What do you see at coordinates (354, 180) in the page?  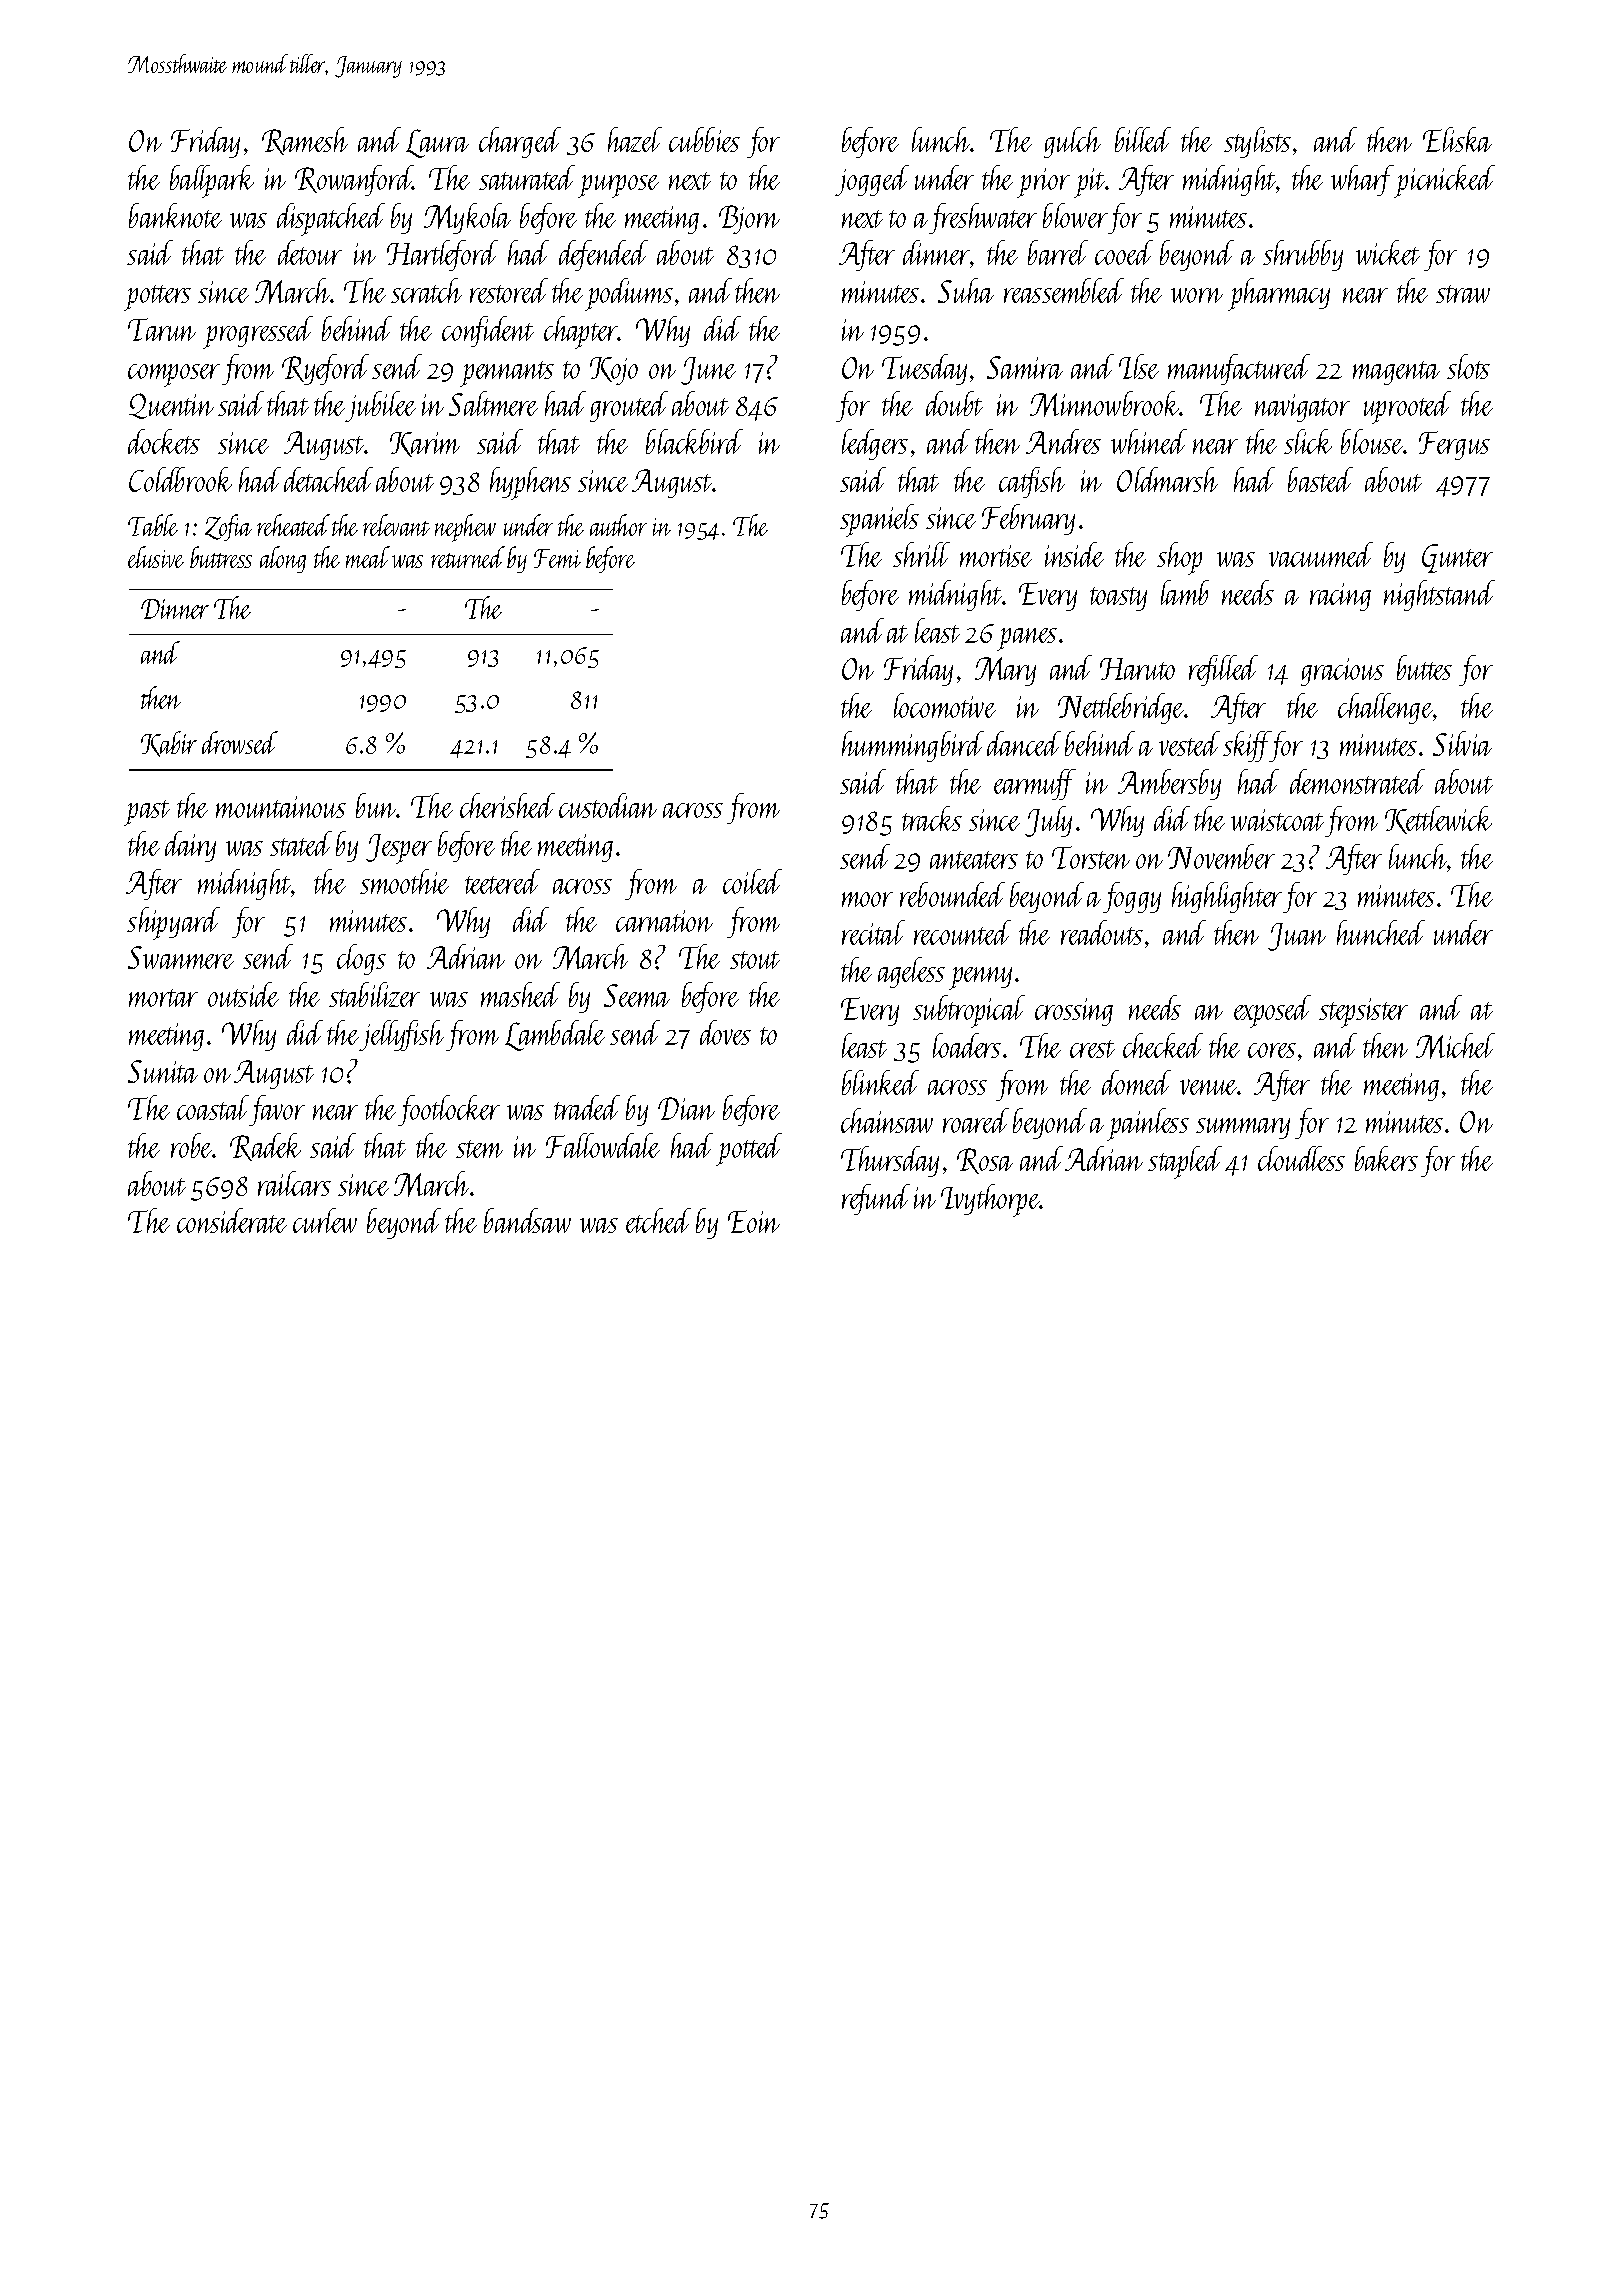 I see `Rowanford` at bounding box center [354, 180].
